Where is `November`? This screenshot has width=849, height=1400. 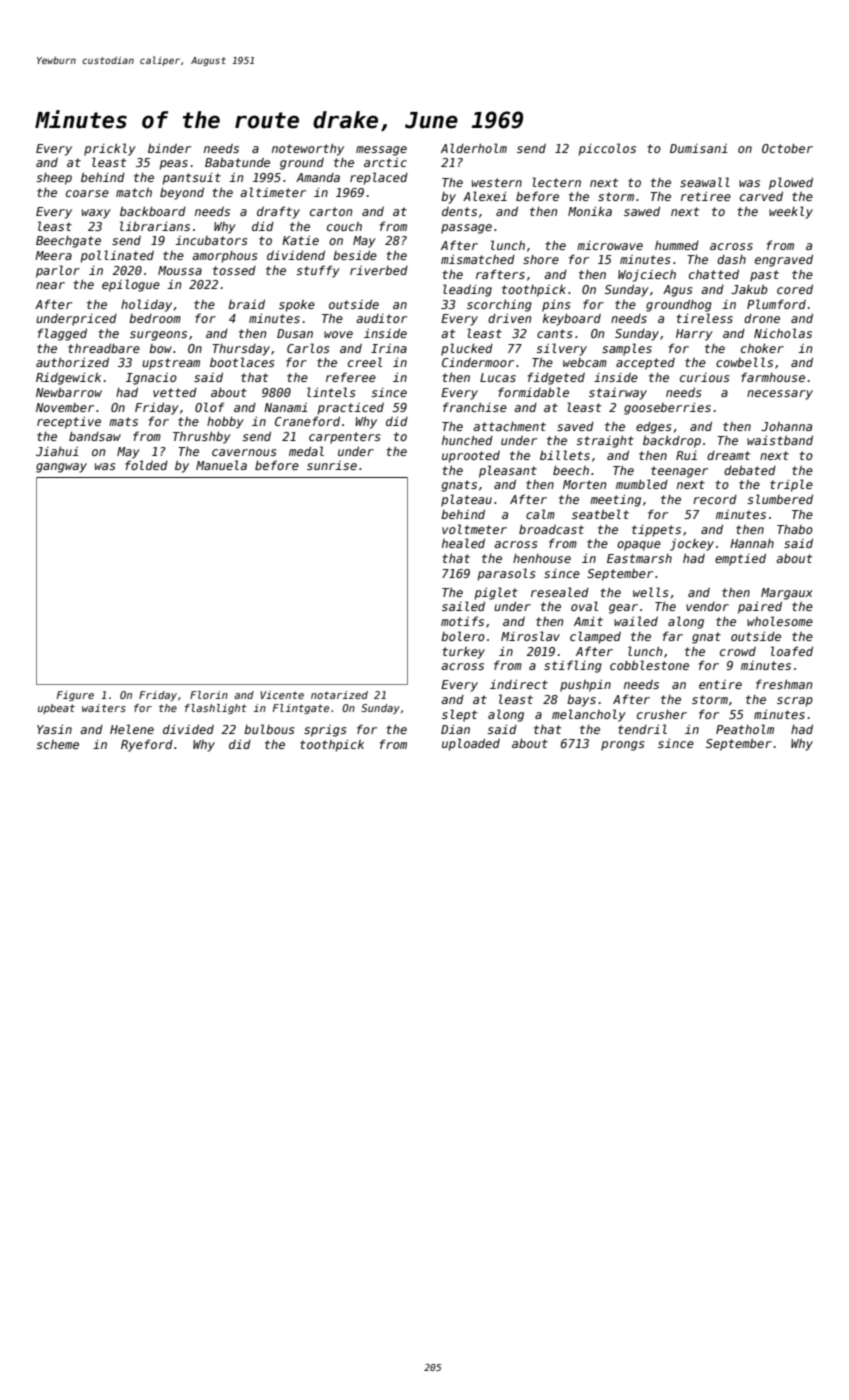 November is located at coordinates (65, 407).
